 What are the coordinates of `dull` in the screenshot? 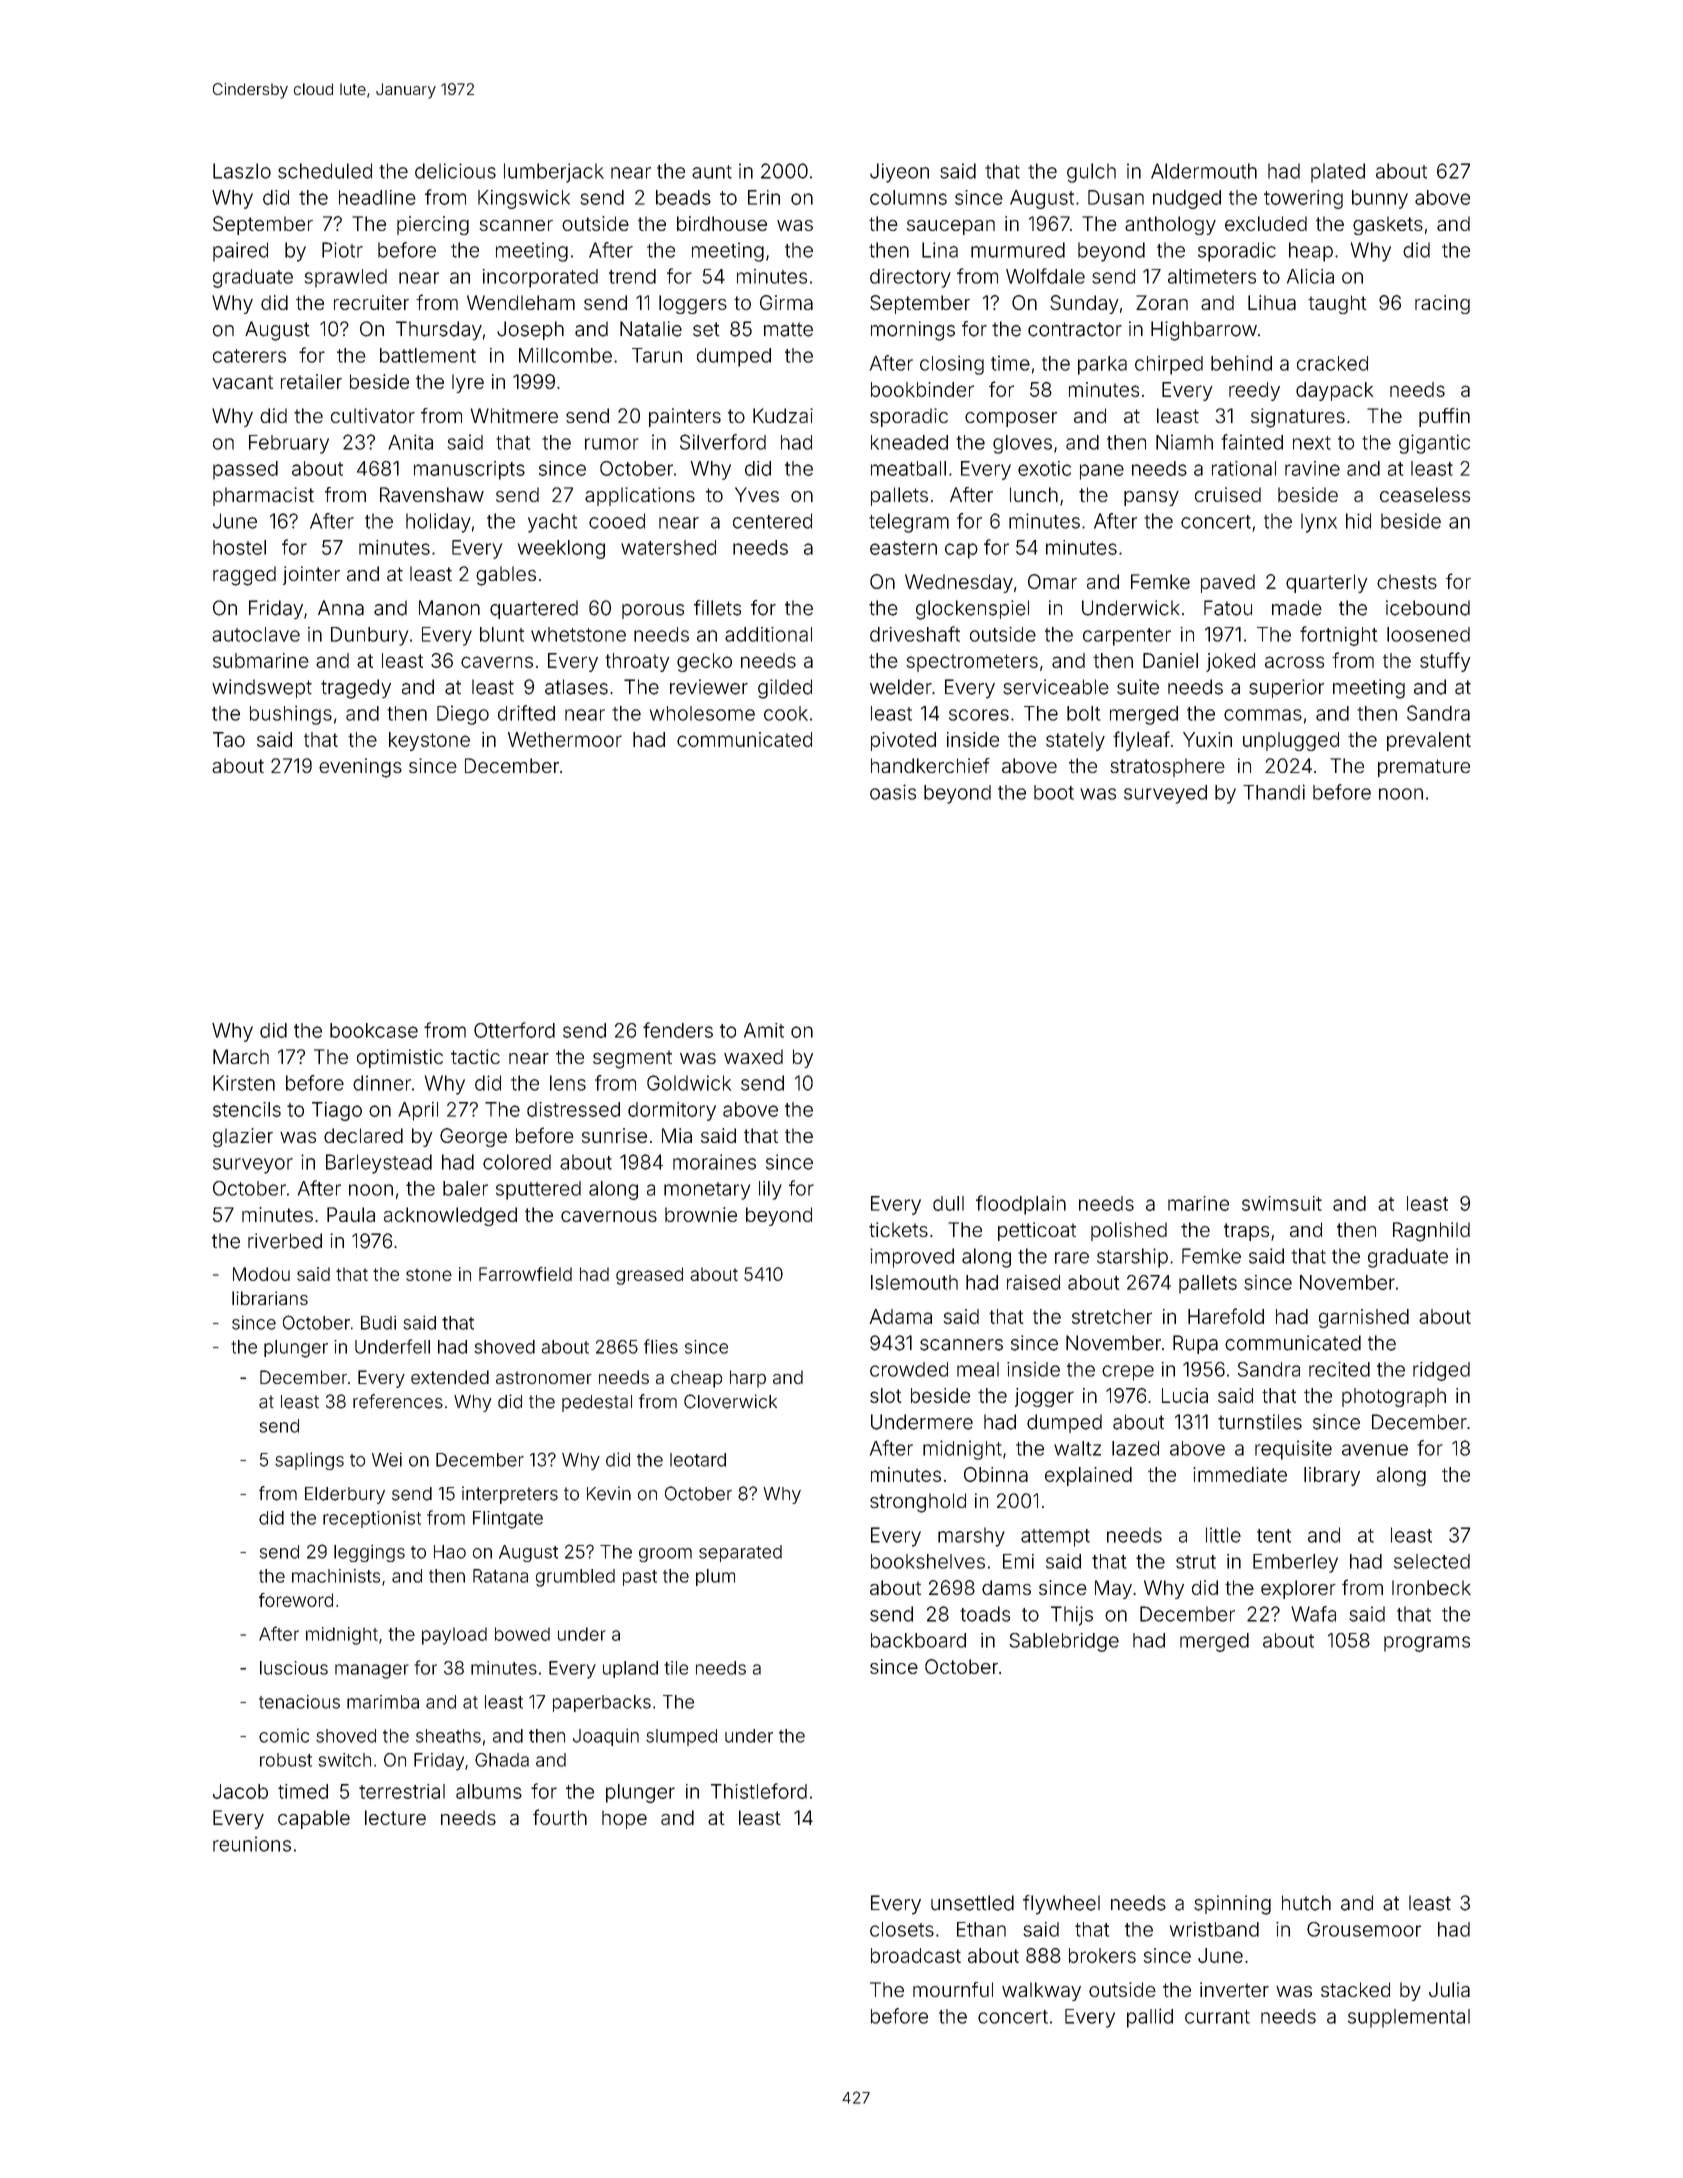 It's located at (948, 1203).
